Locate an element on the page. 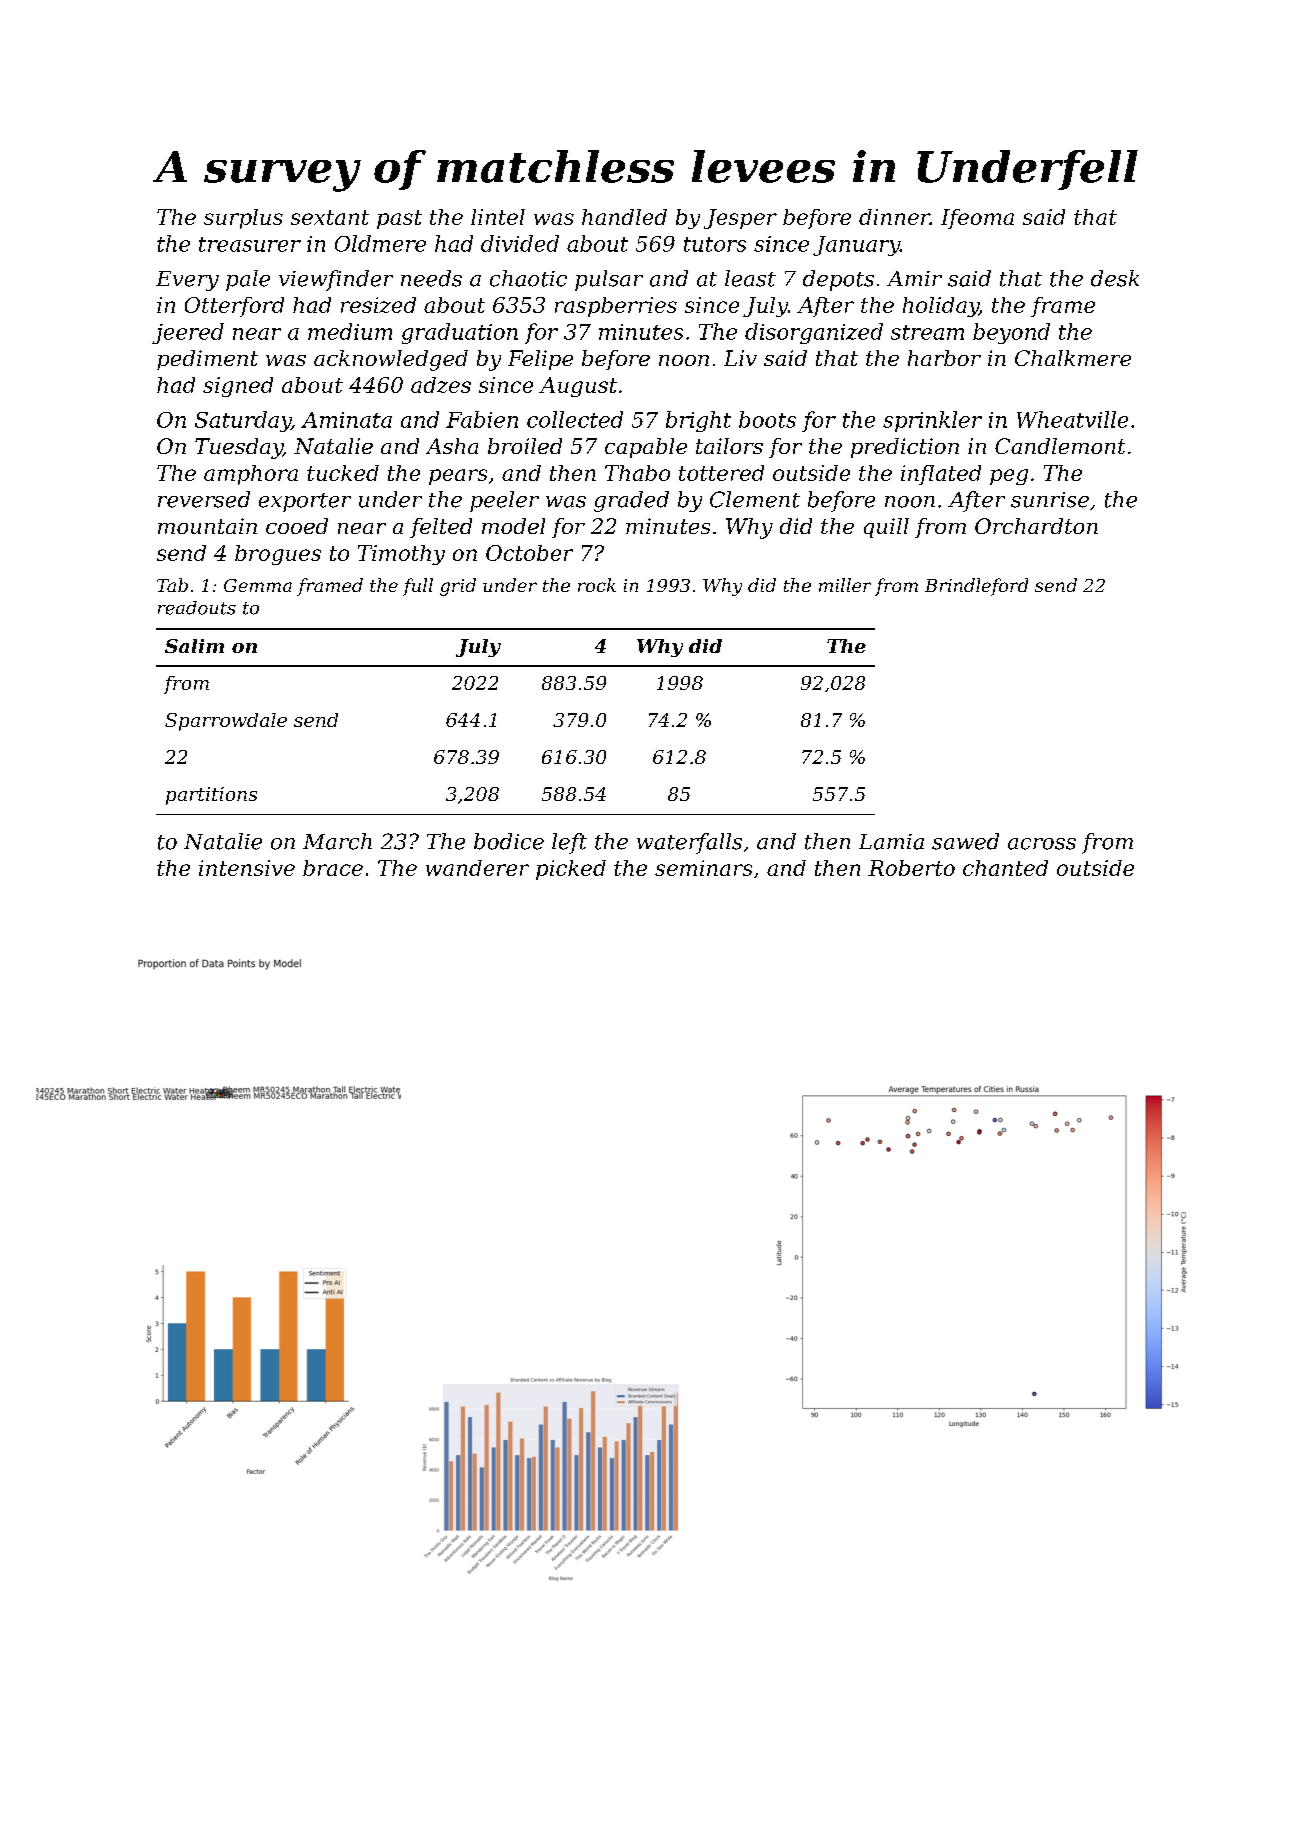 This page has height=1841, width=1302. picked is located at coordinates (571, 870).
